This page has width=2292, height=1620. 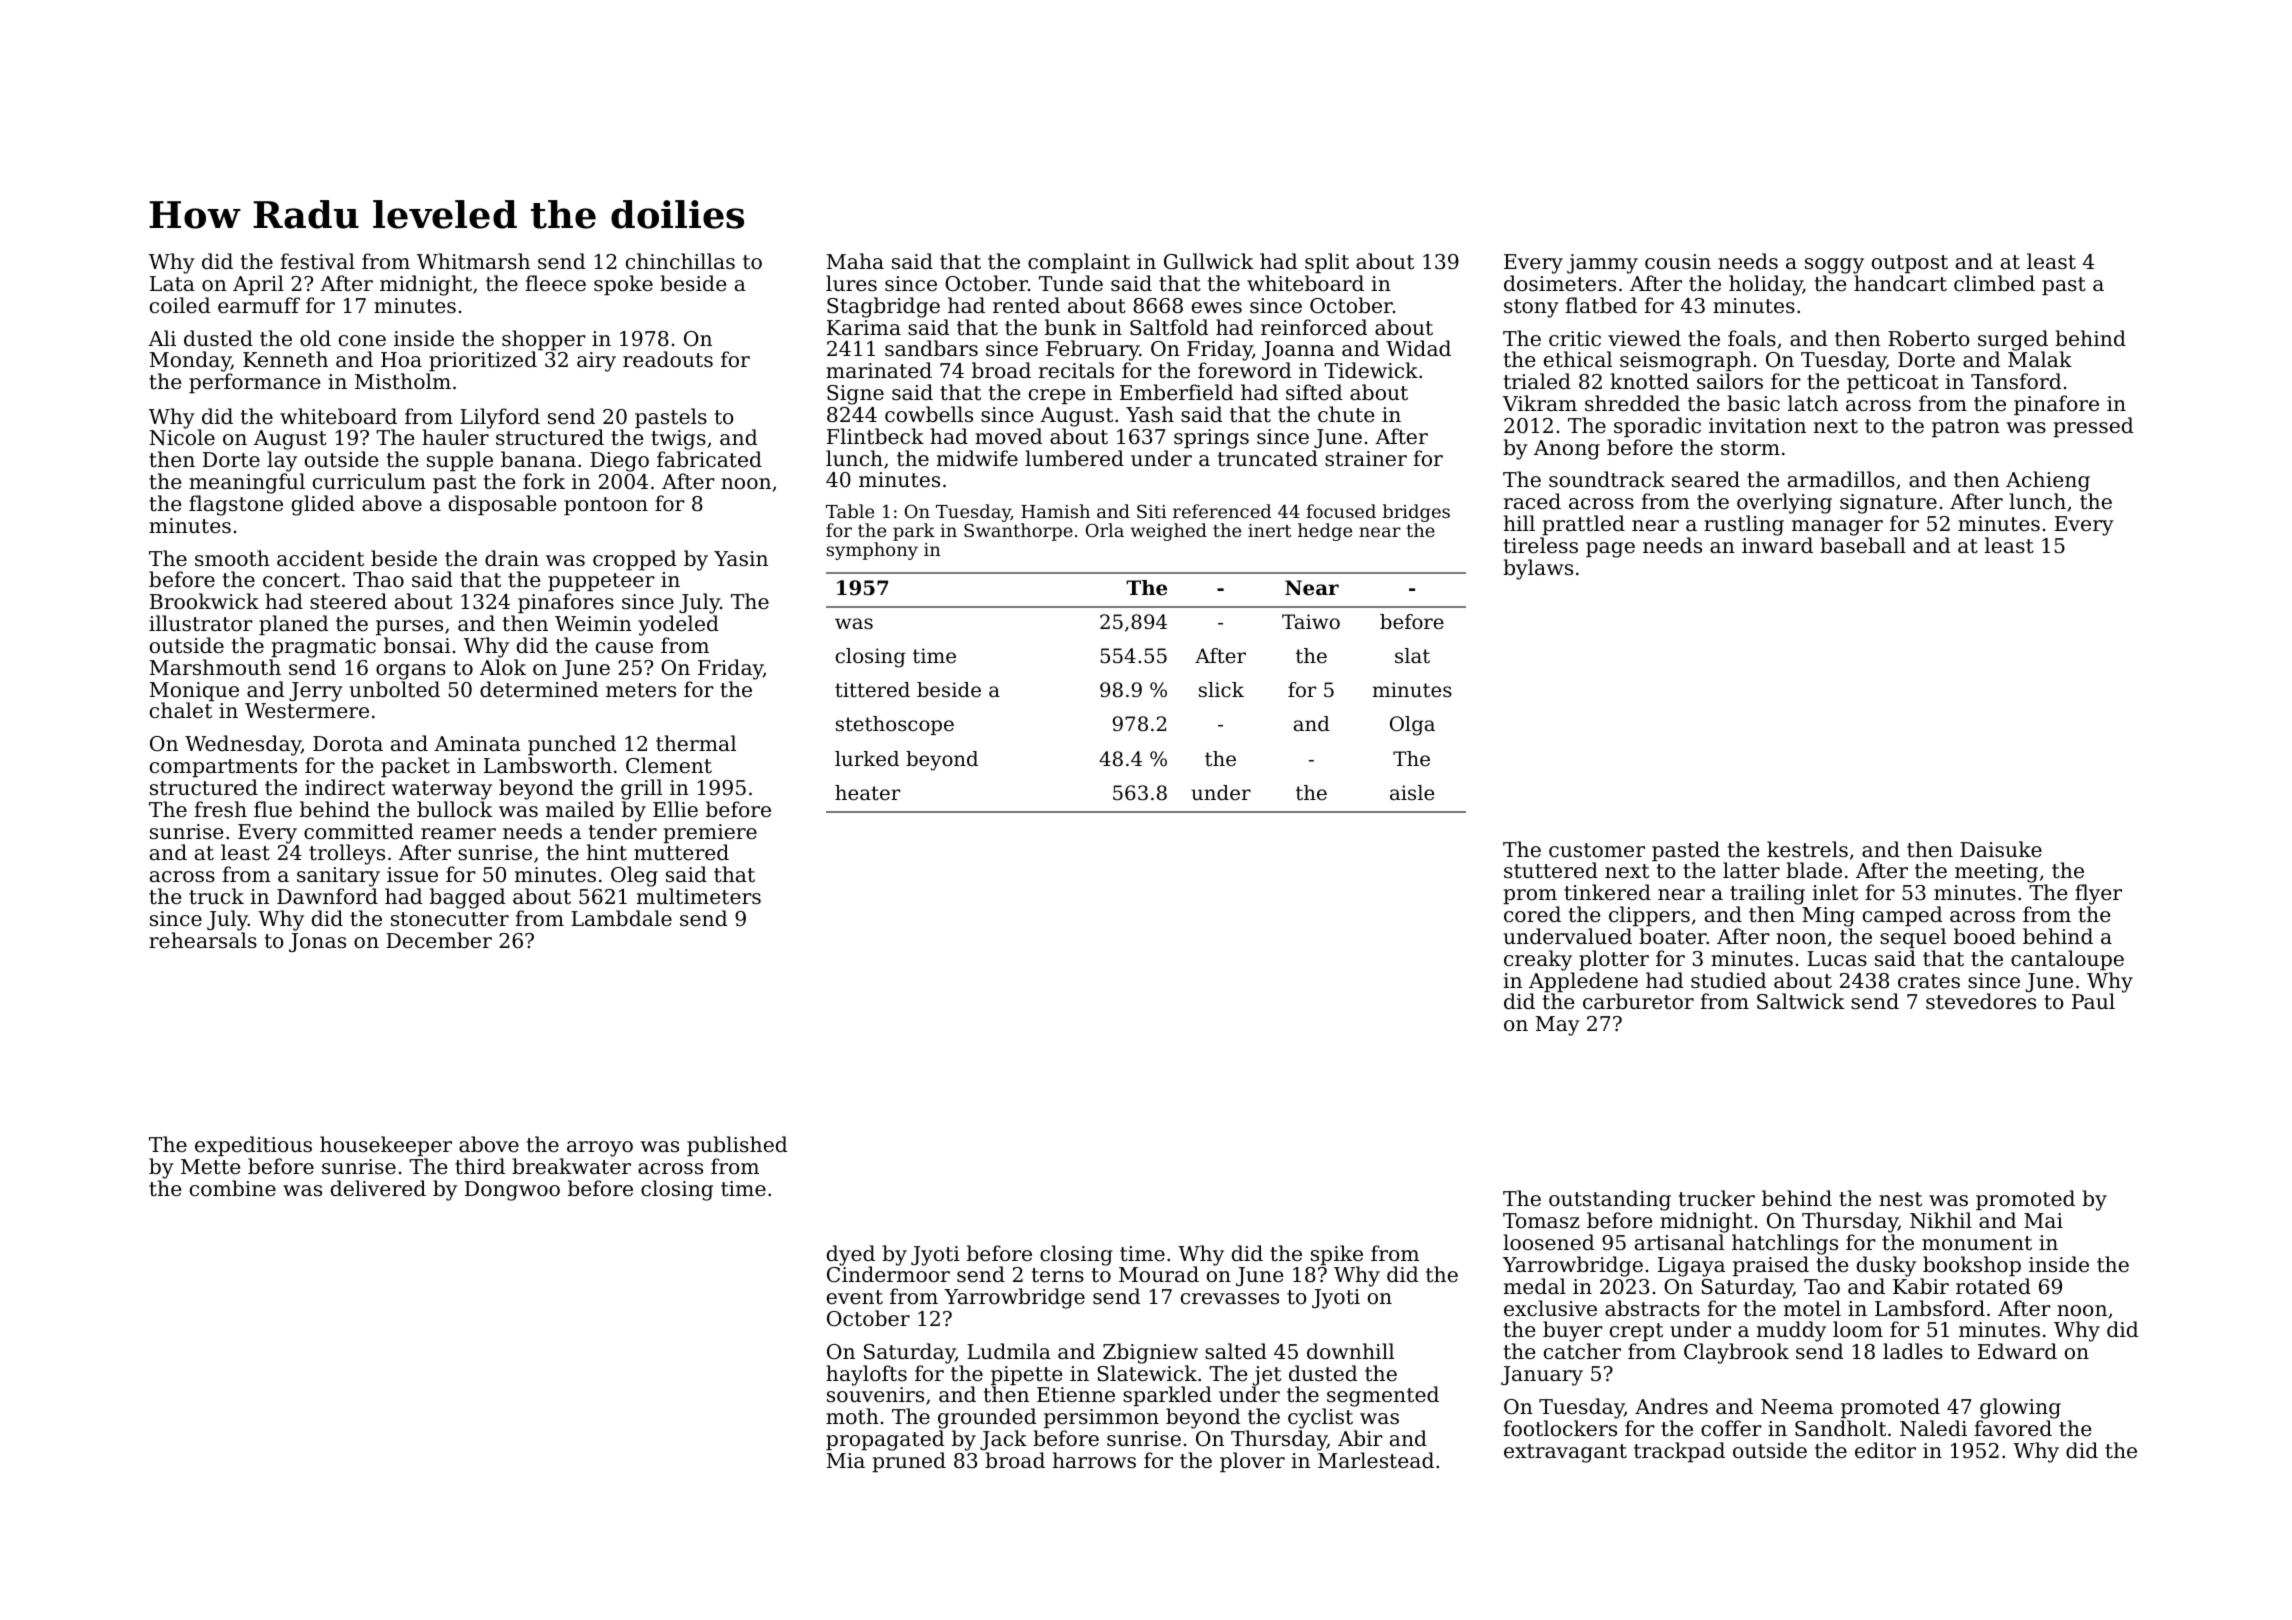 What do you see at coordinates (1532, 914) in the page?
I see `cored` at bounding box center [1532, 914].
